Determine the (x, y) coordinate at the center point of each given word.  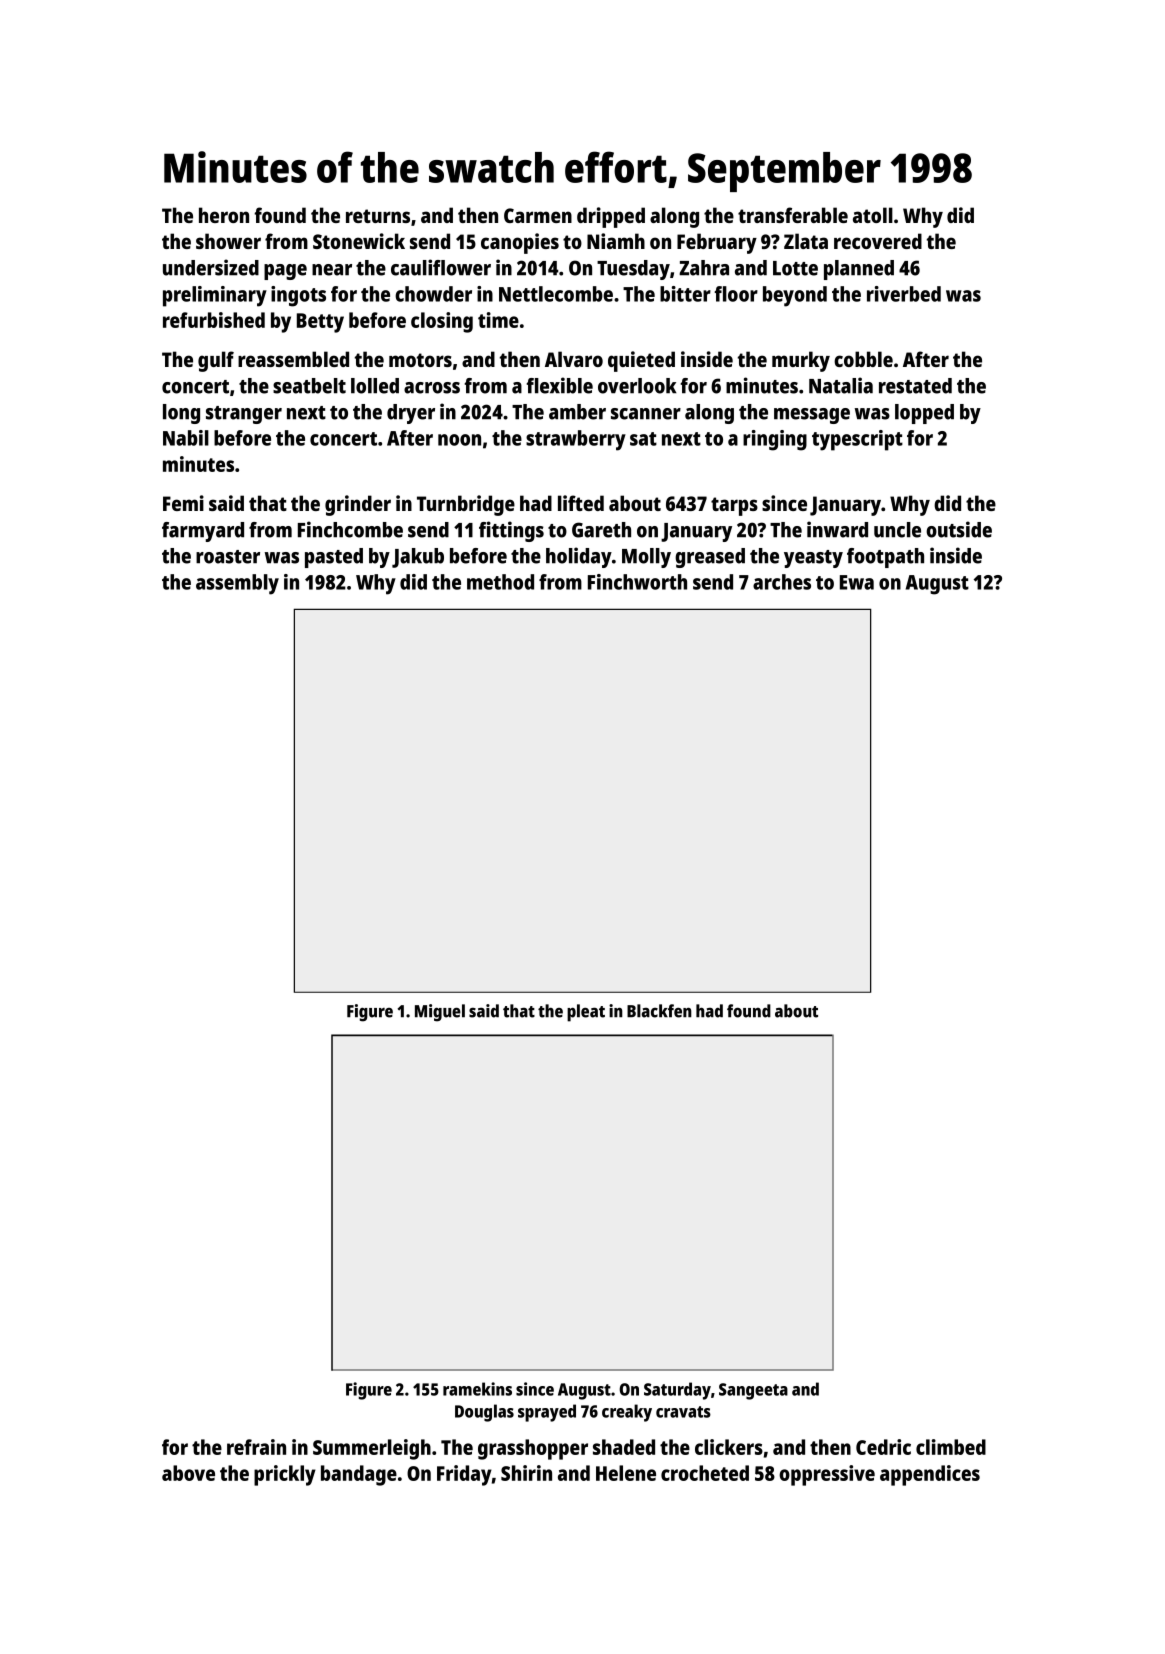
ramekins (477, 1389)
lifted (581, 503)
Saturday (677, 1391)
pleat (586, 1013)
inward (837, 529)
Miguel (440, 1013)
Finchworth (637, 582)
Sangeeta (753, 1391)
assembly (237, 584)
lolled (375, 386)
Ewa (857, 582)
